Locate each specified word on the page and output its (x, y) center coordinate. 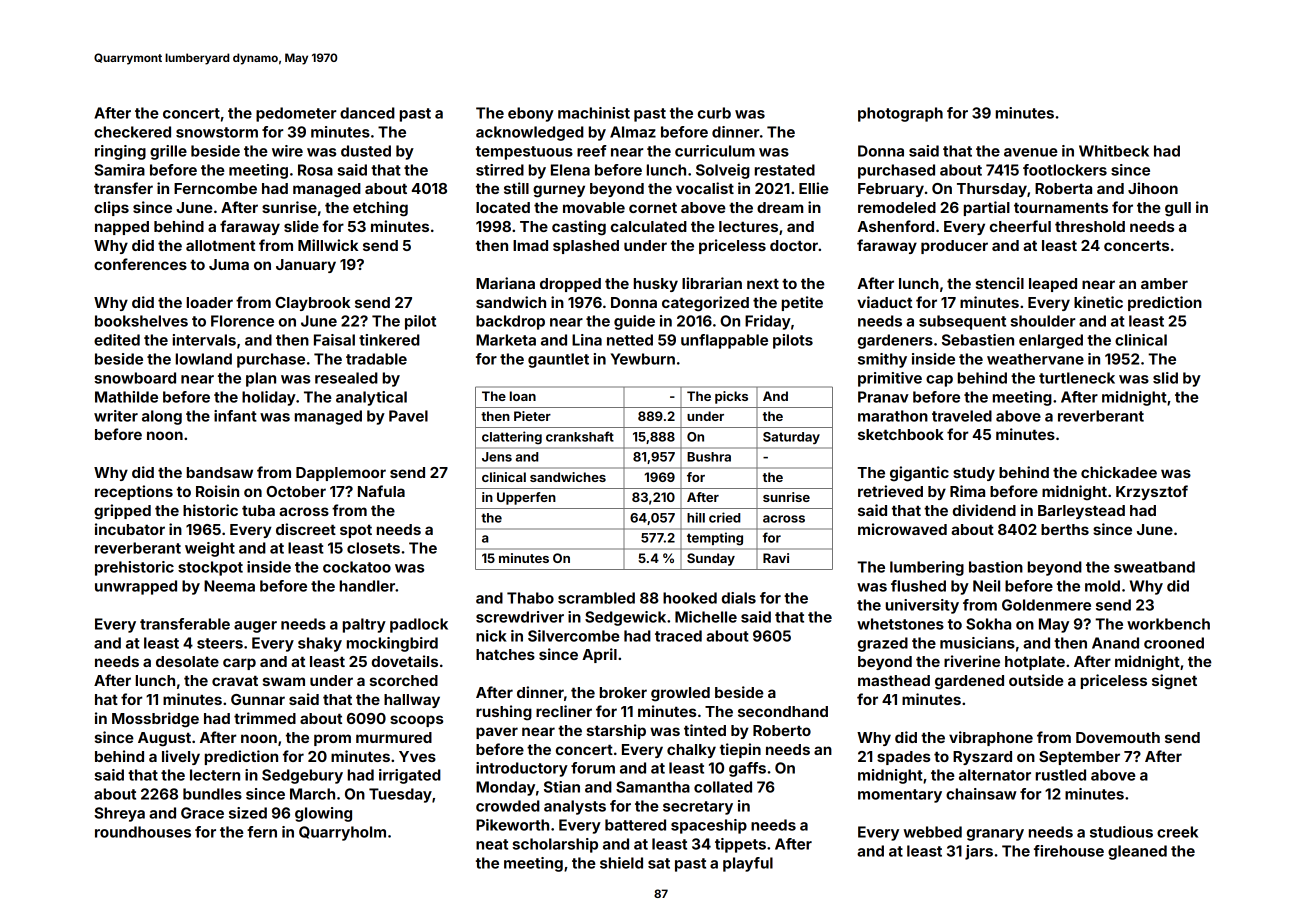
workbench (1168, 624)
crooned (1174, 643)
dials (739, 598)
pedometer (296, 114)
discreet (306, 529)
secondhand (783, 711)
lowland (204, 359)
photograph (900, 114)
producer (954, 247)
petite (802, 303)
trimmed (265, 718)
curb (714, 113)
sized (248, 813)
